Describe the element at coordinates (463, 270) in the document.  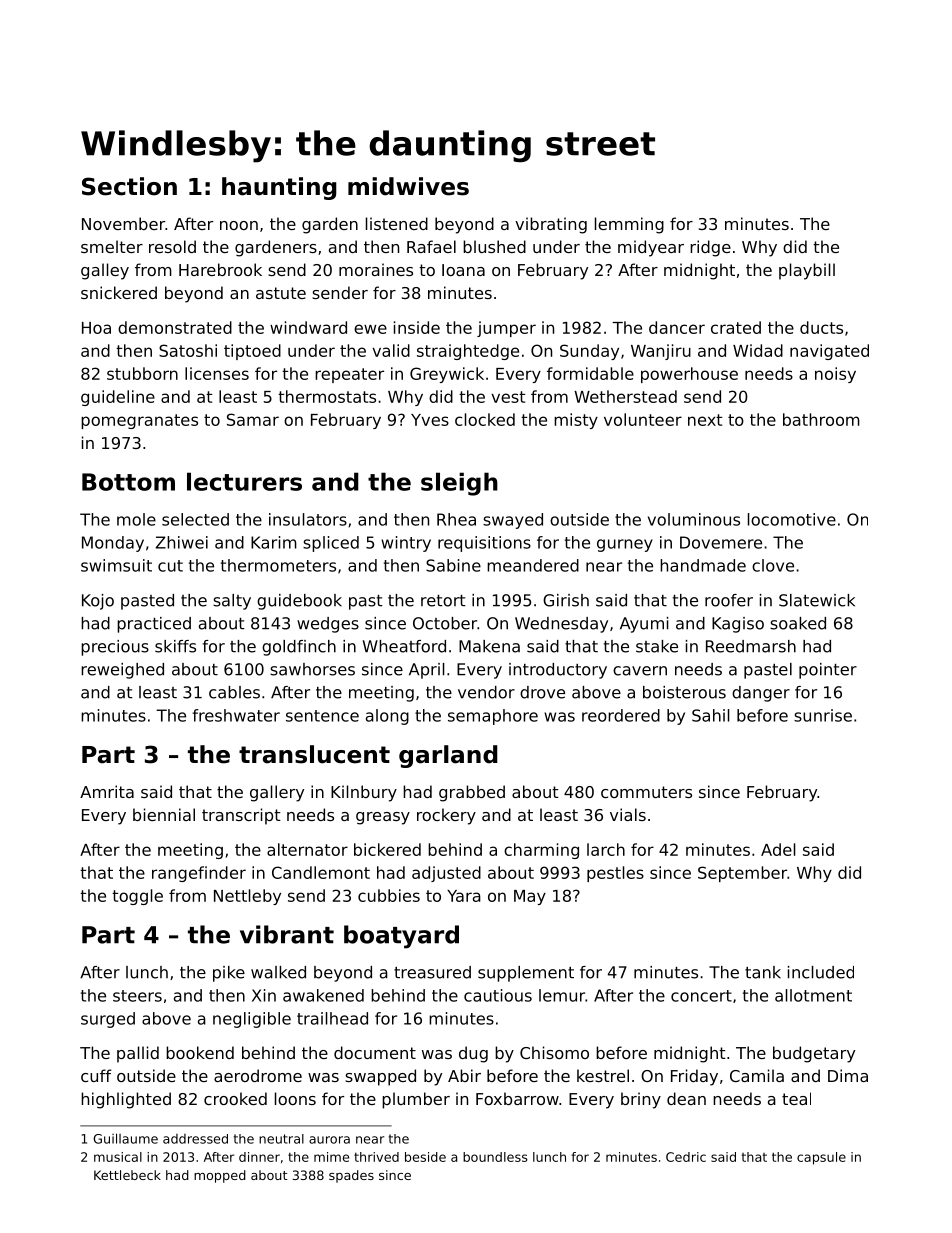
I see `Ioana` at that location.
